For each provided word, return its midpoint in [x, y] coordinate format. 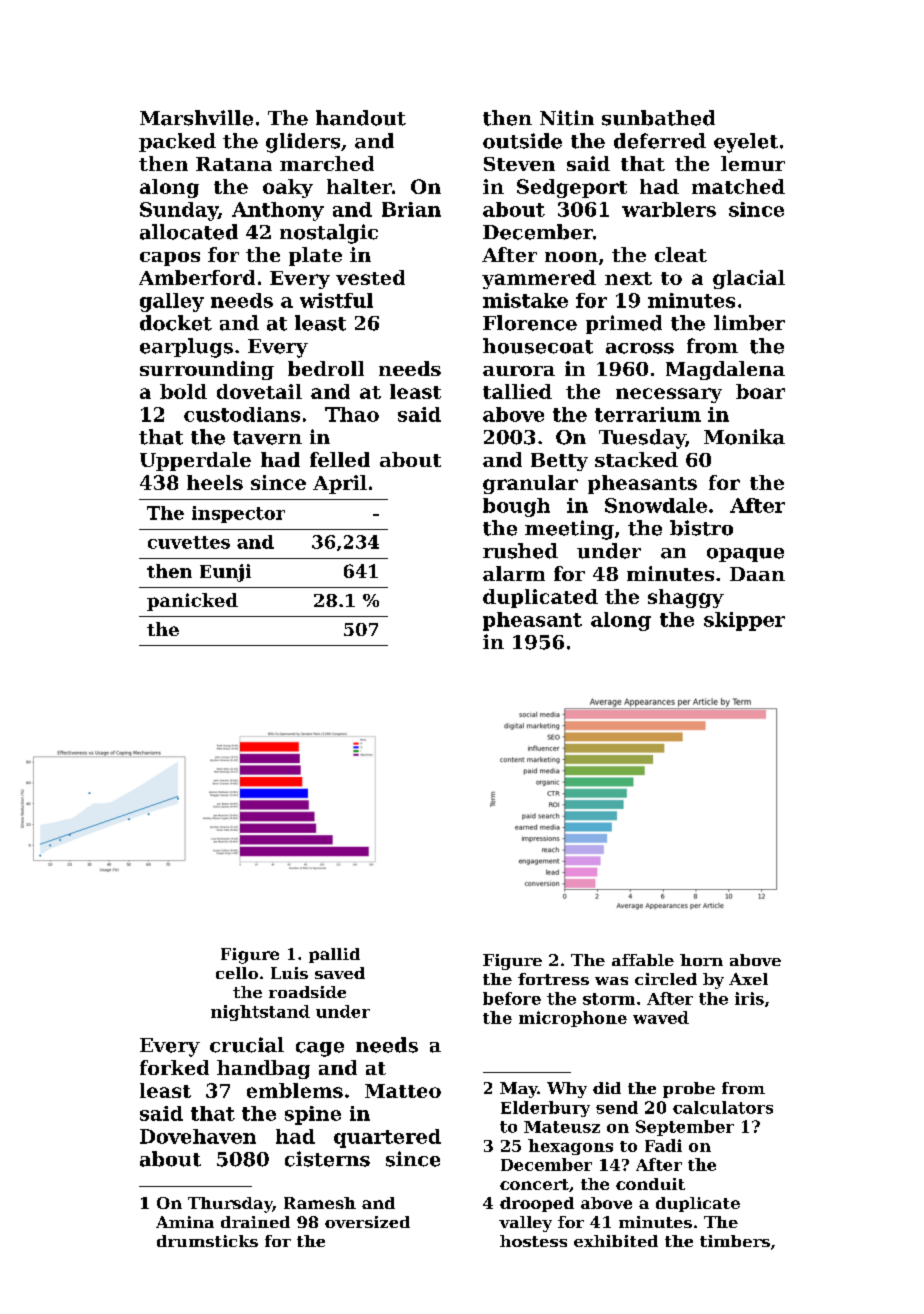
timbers [735, 1241]
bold [183, 391]
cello [237, 973]
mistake [525, 300]
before [512, 998]
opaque [745, 555]
